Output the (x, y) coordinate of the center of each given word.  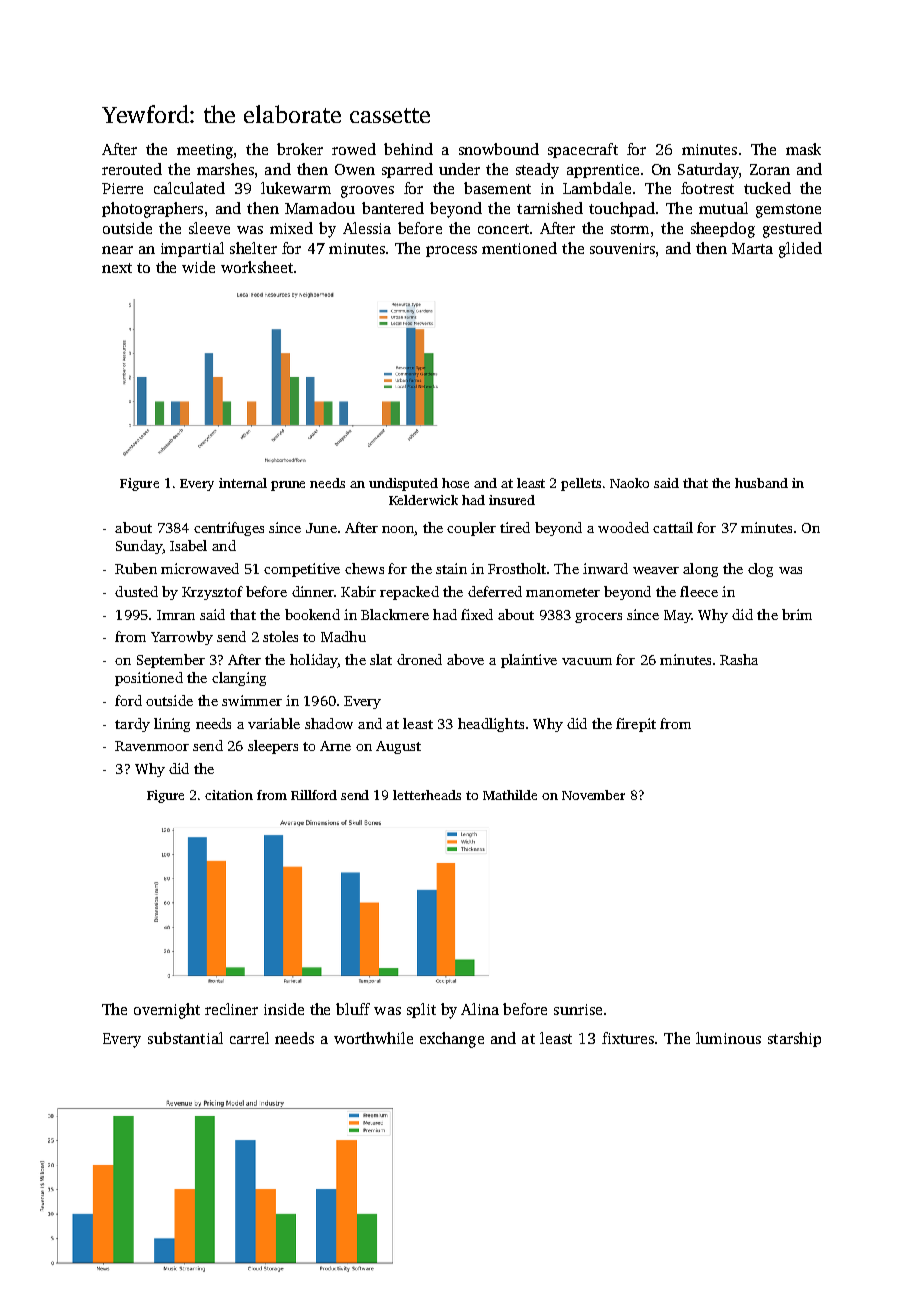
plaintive (529, 661)
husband (761, 483)
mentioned (519, 248)
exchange (452, 1040)
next (117, 268)
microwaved (200, 568)
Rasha (739, 659)
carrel (249, 1038)
